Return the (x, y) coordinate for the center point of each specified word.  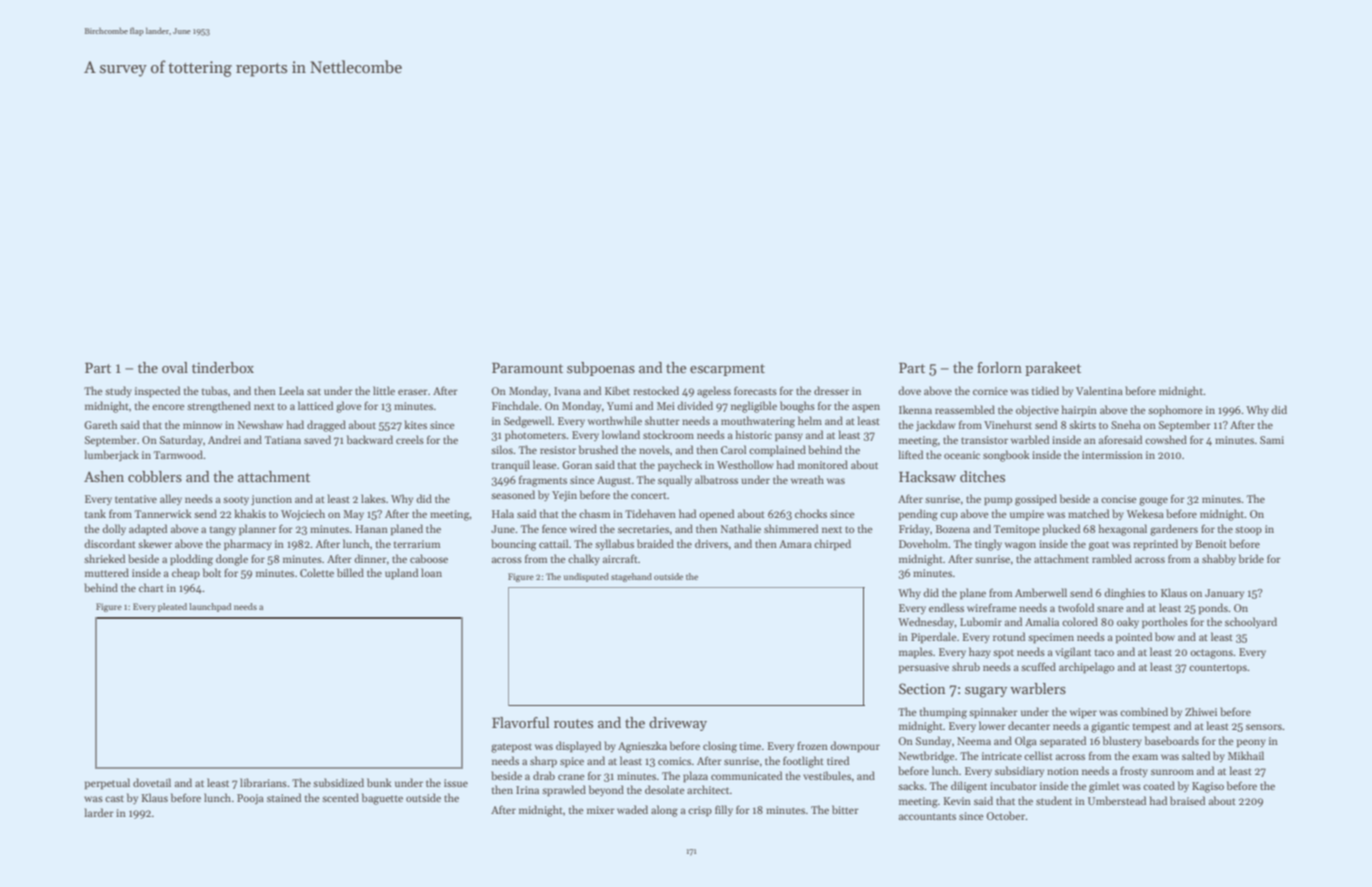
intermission (1112, 455)
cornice (990, 391)
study (118, 391)
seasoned (513, 494)
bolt (212, 572)
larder (99, 812)
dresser (831, 390)
